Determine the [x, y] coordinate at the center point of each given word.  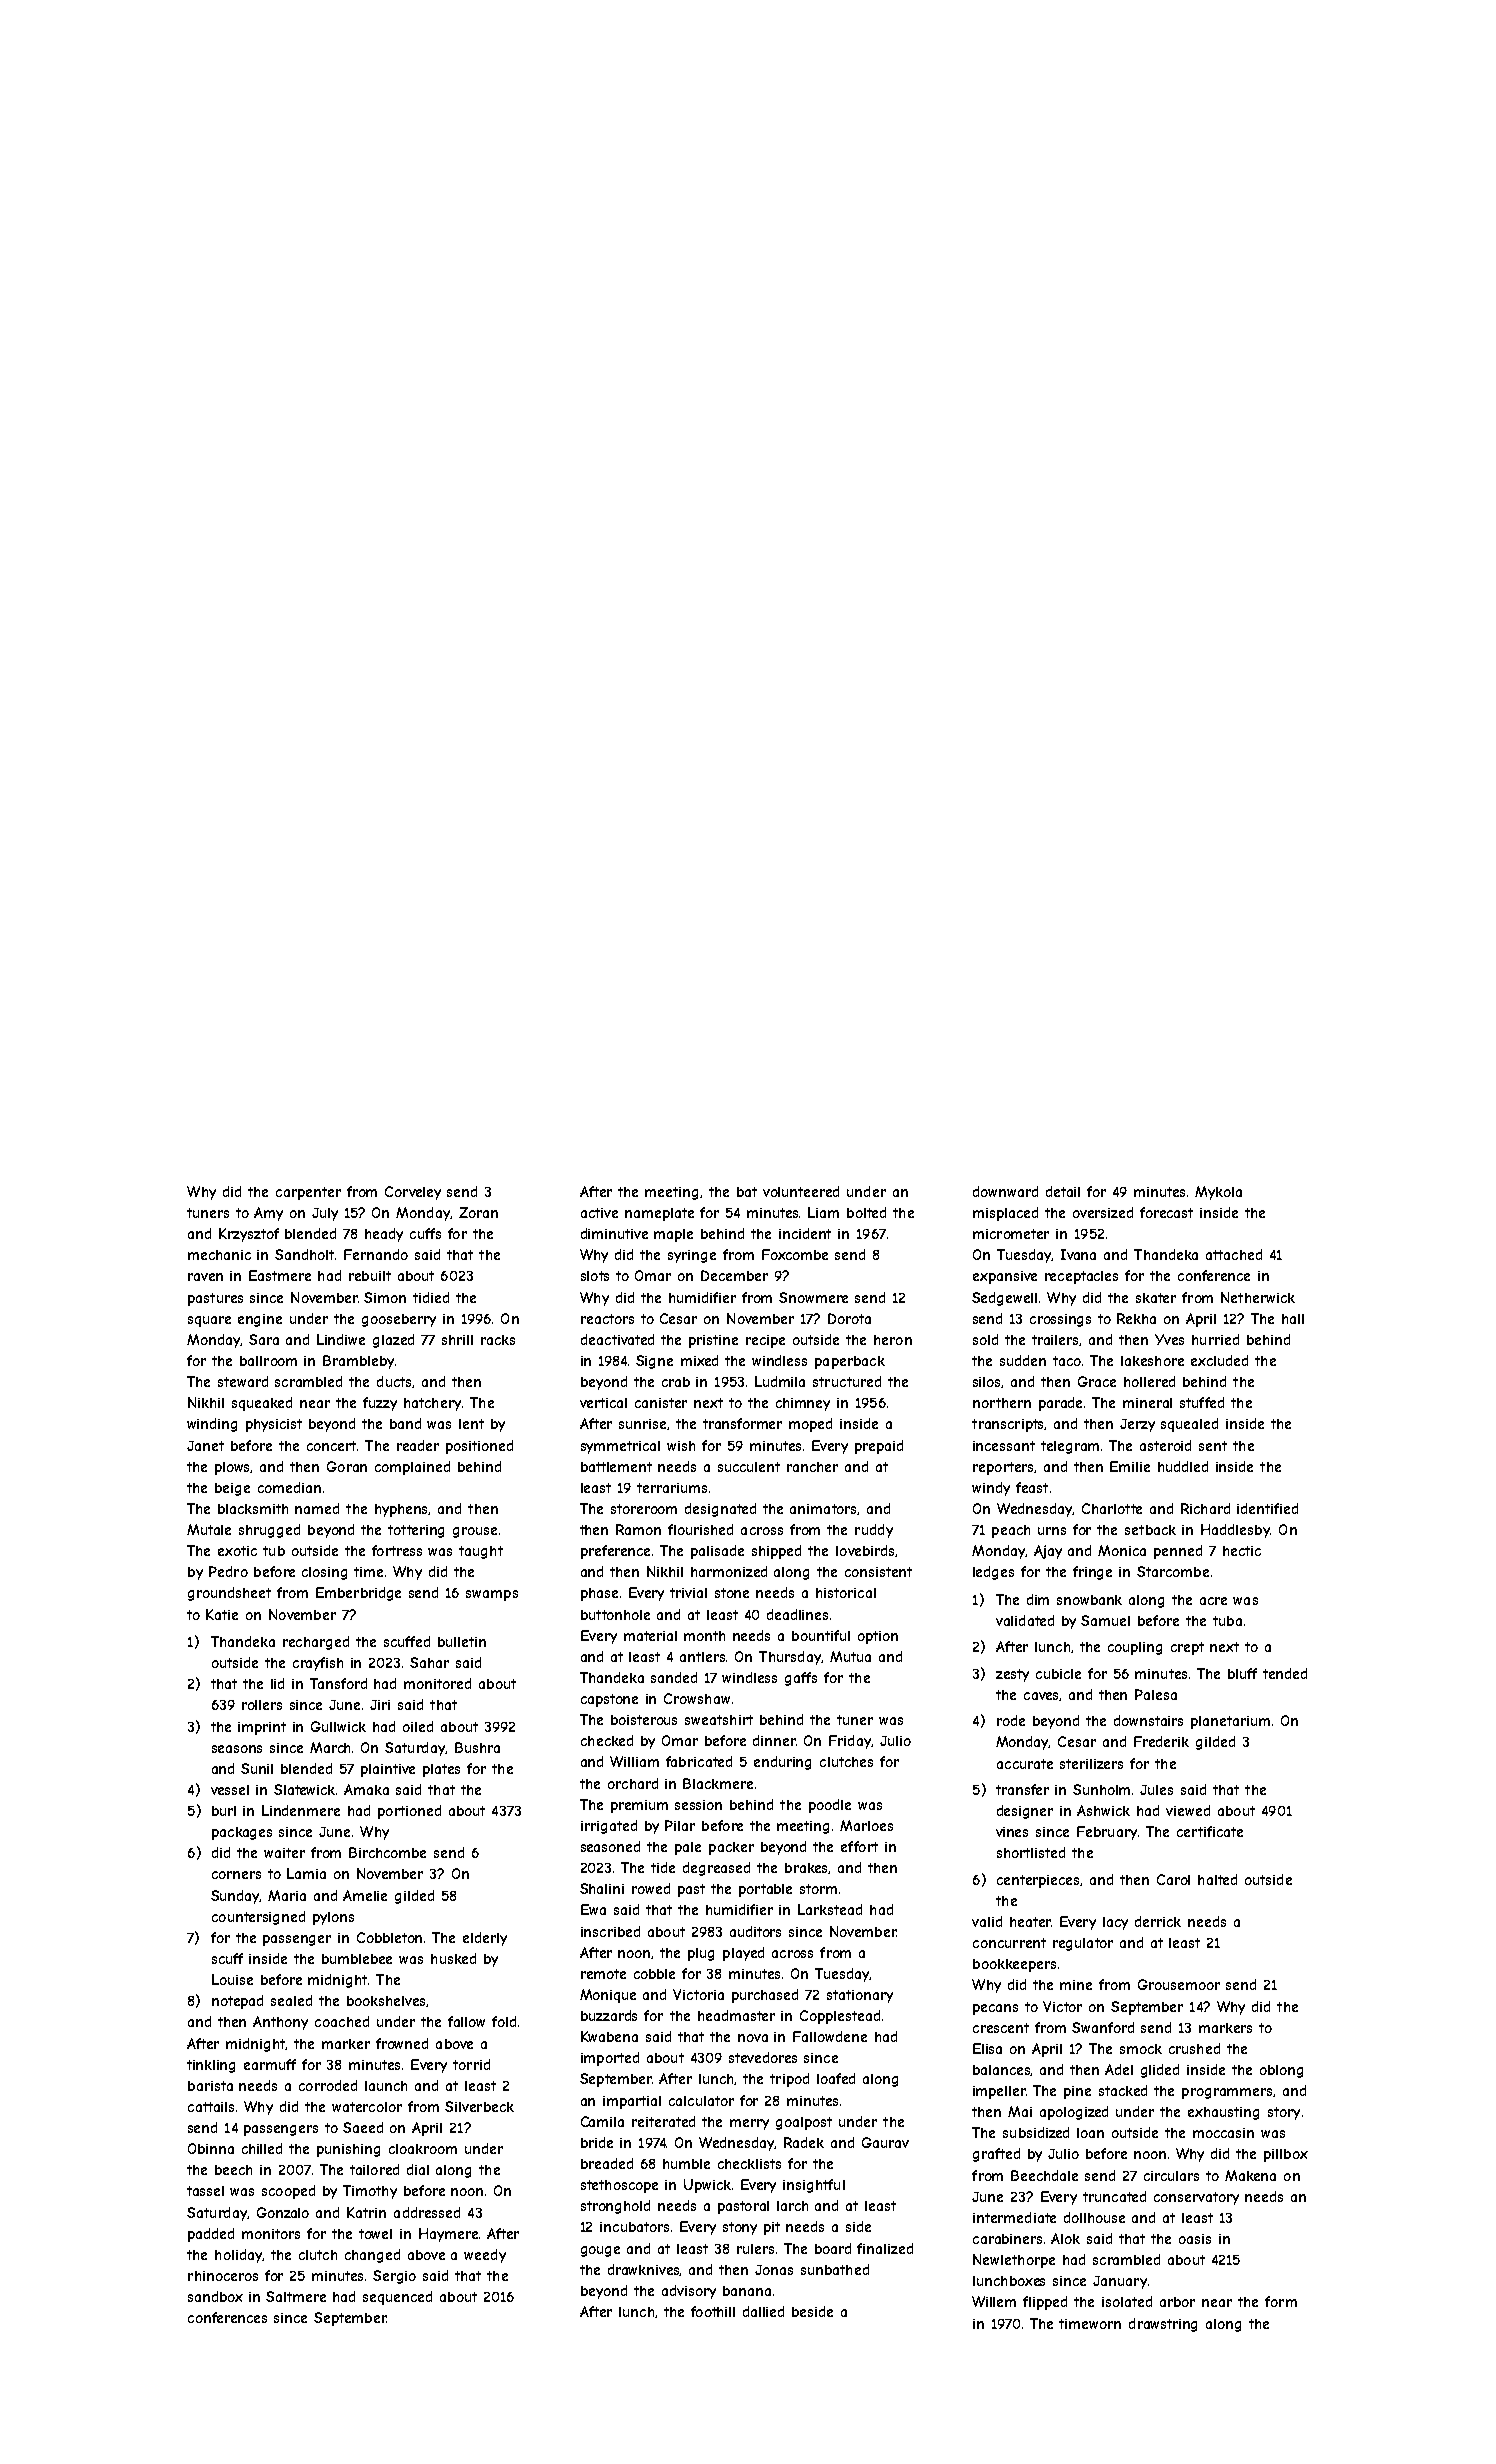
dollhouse [1094, 2217]
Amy [268, 1214]
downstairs [1148, 1720]
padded [211, 2235]
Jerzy [1137, 1425]
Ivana [1078, 1254]
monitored [437, 1683]
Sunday [235, 1897]
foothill [713, 2311]
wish [681, 1446]
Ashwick [1103, 1810]
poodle [830, 1806]
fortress [397, 1550]
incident [805, 1233]
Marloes [866, 1825]
